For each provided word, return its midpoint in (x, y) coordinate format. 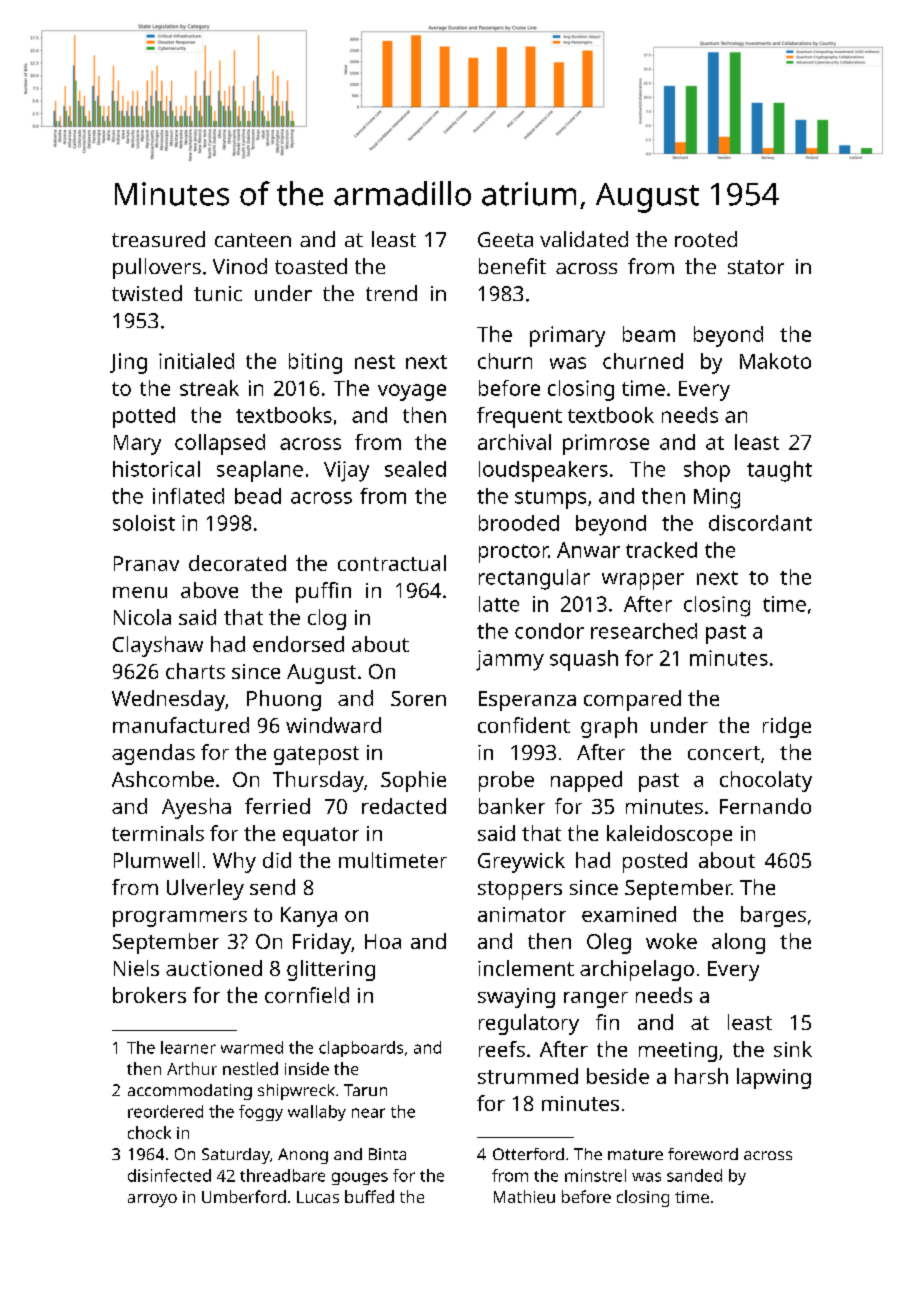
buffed (369, 1196)
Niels (136, 968)
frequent (519, 417)
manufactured (181, 725)
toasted (311, 266)
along (738, 943)
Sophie (413, 781)
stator (756, 267)
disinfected (169, 1175)
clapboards (361, 1049)
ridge (787, 727)
